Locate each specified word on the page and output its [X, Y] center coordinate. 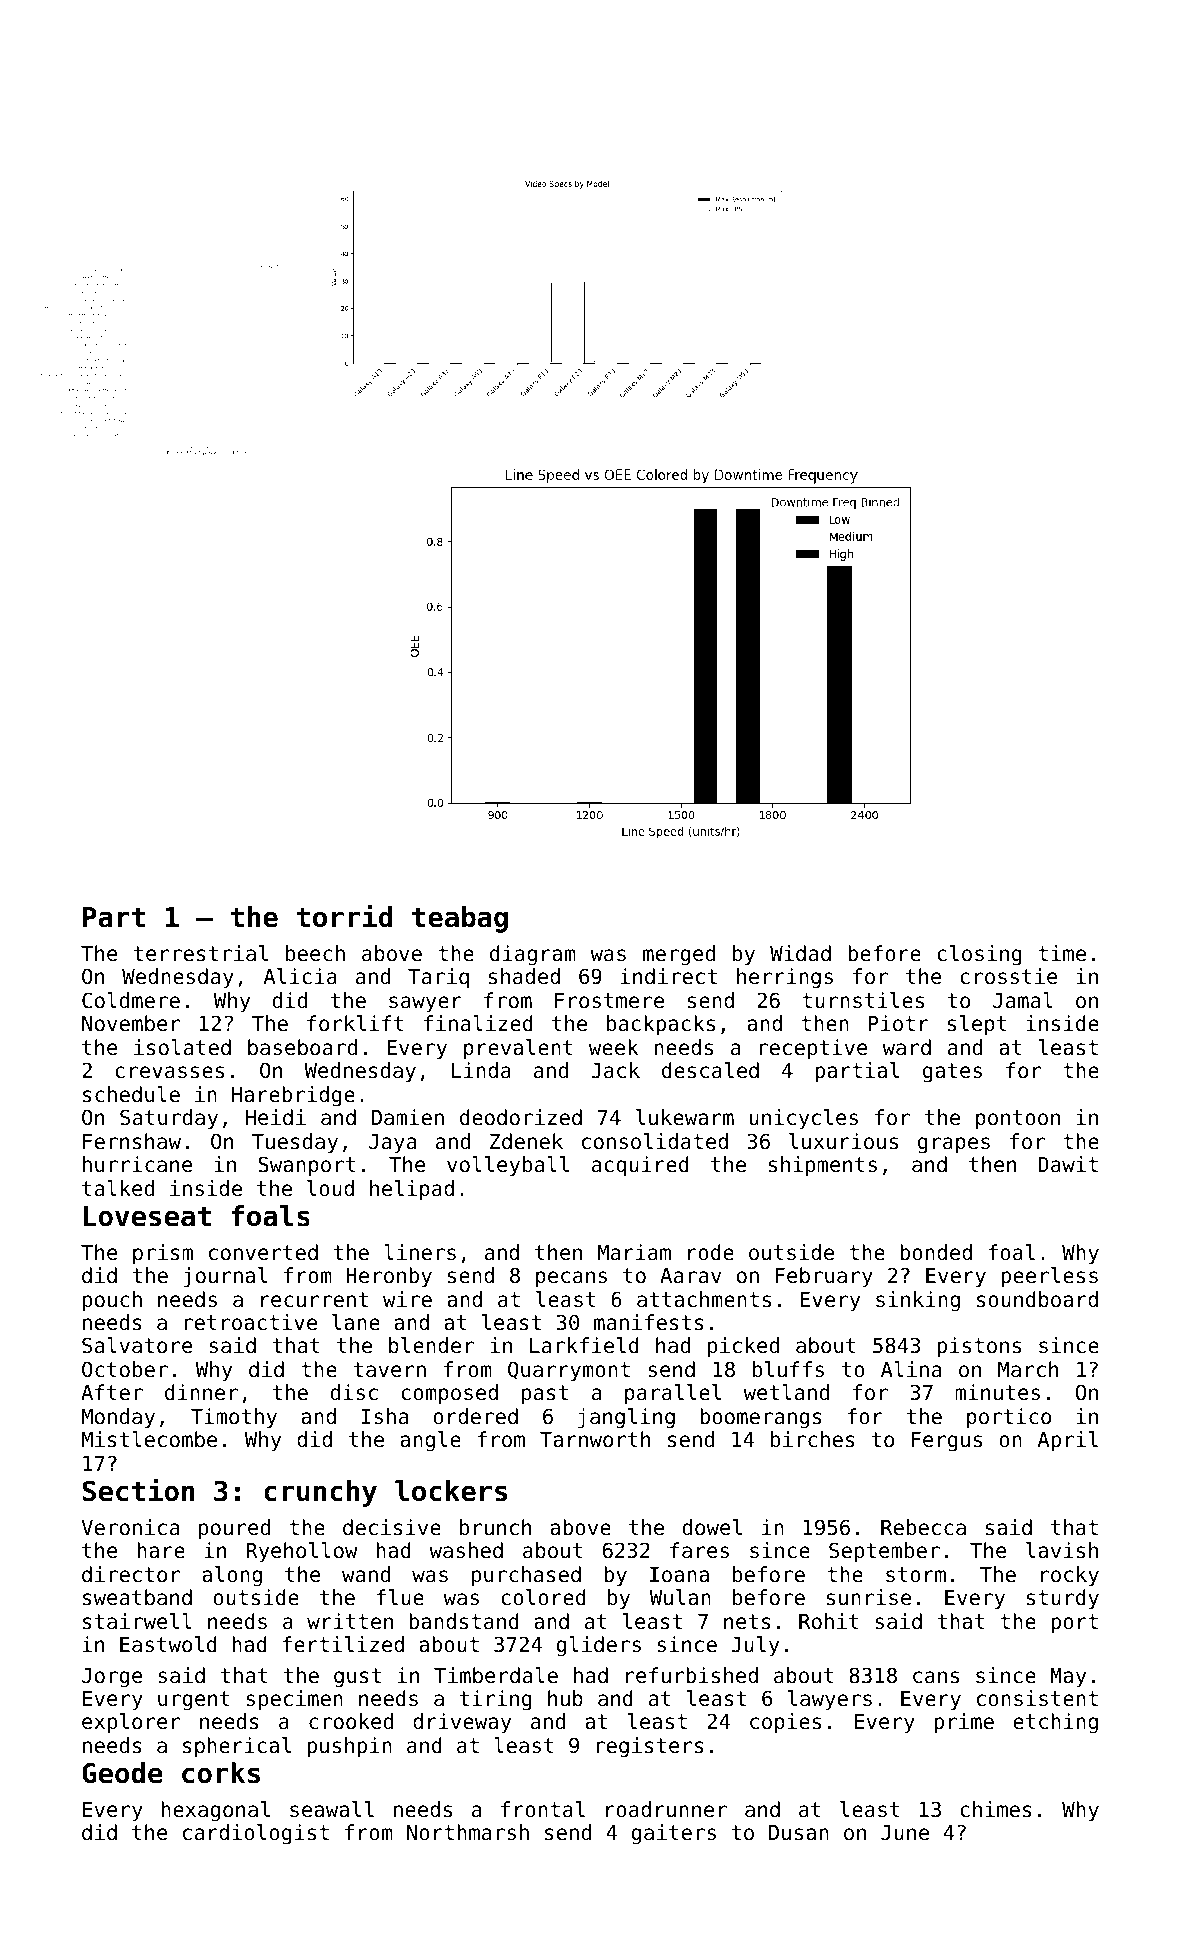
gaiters [674, 1834]
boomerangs [761, 1418]
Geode [122, 1773]
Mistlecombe [149, 1439]
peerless [1049, 1277]
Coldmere [131, 1000]
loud [330, 1188]
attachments [704, 1299]
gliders [599, 1646]
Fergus [947, 1442]
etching [1055, 1723]
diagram [533, 955]
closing [979, 955]
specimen [294, 1700]
